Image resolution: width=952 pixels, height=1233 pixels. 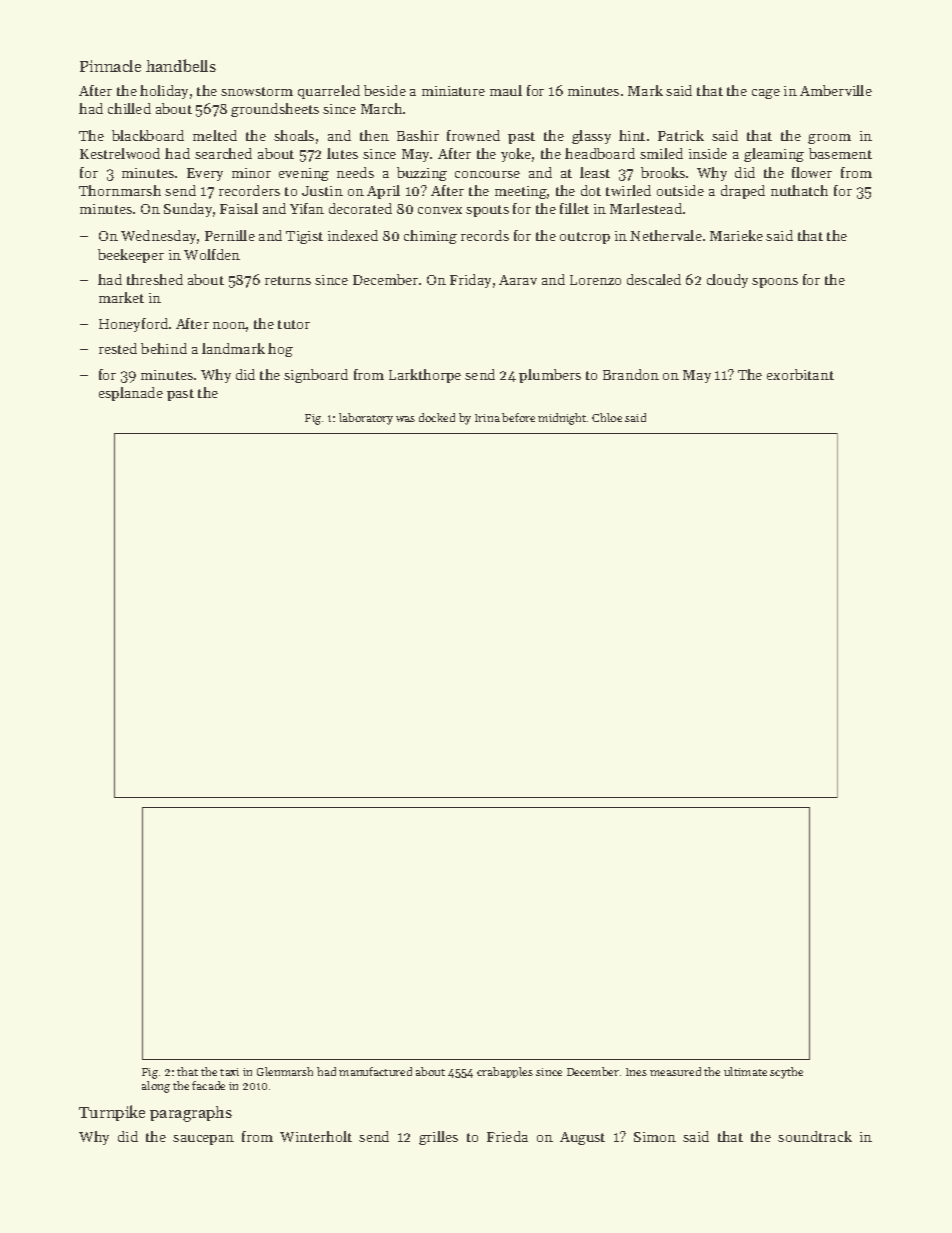 I want to click on cage, so click(x=766, y=94).
